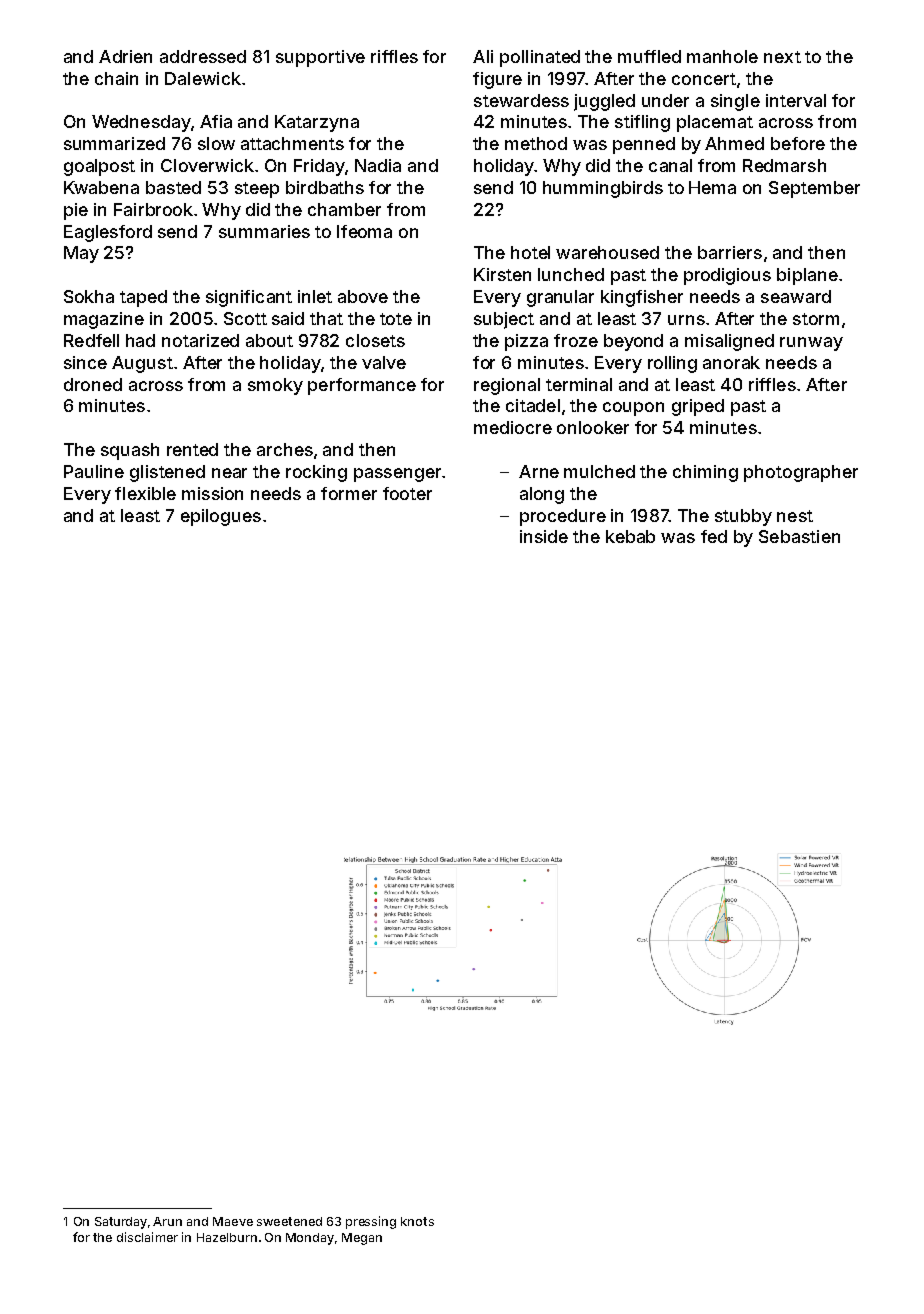 The image size is (924, 1314). What do you see at coordinates (540, 58) in the screenshot?
I see `pollinated` at bounding box center [540, 58].
